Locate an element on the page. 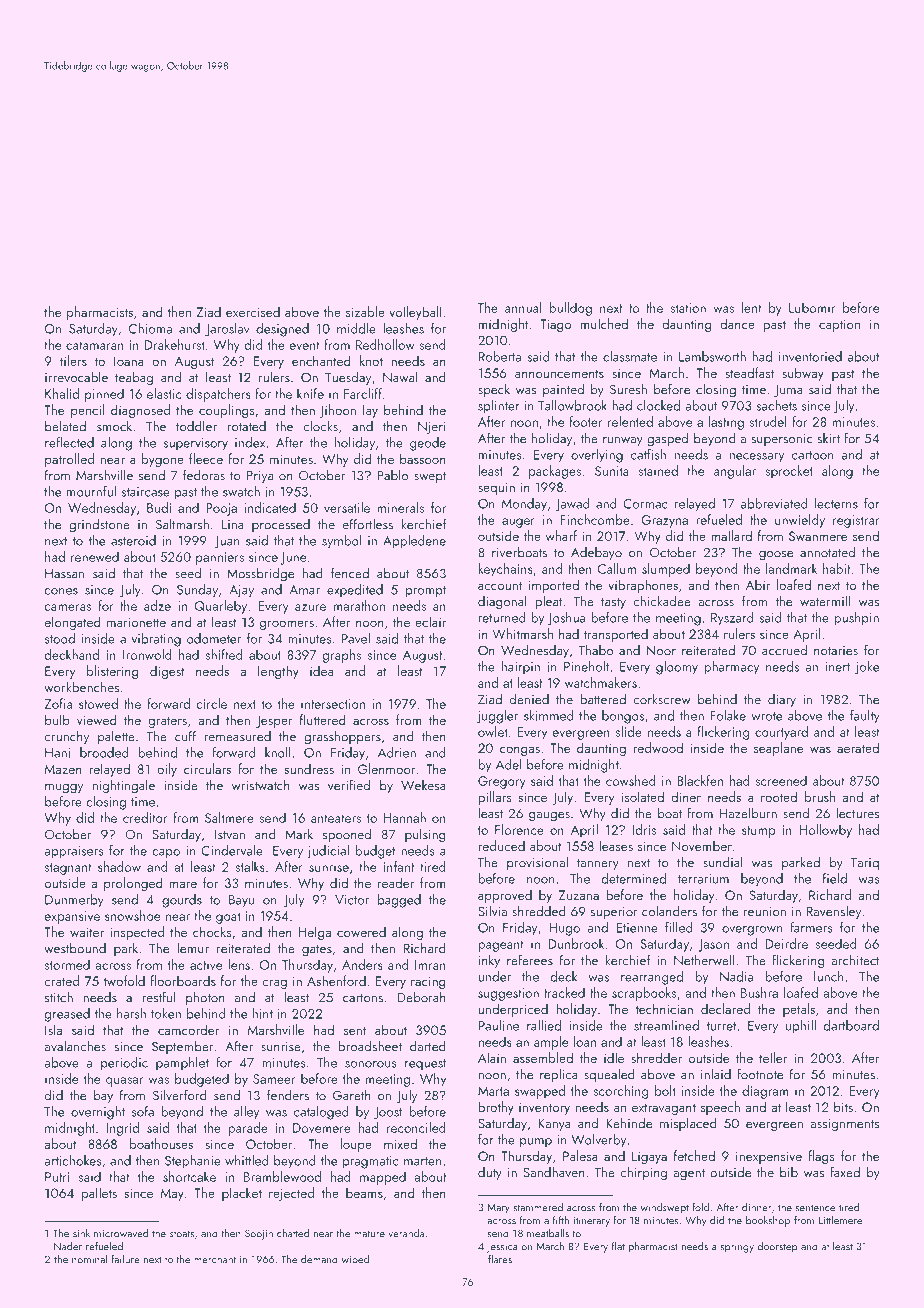 The image size is (924, 1308). stained is located at coordinates (658, 470).
